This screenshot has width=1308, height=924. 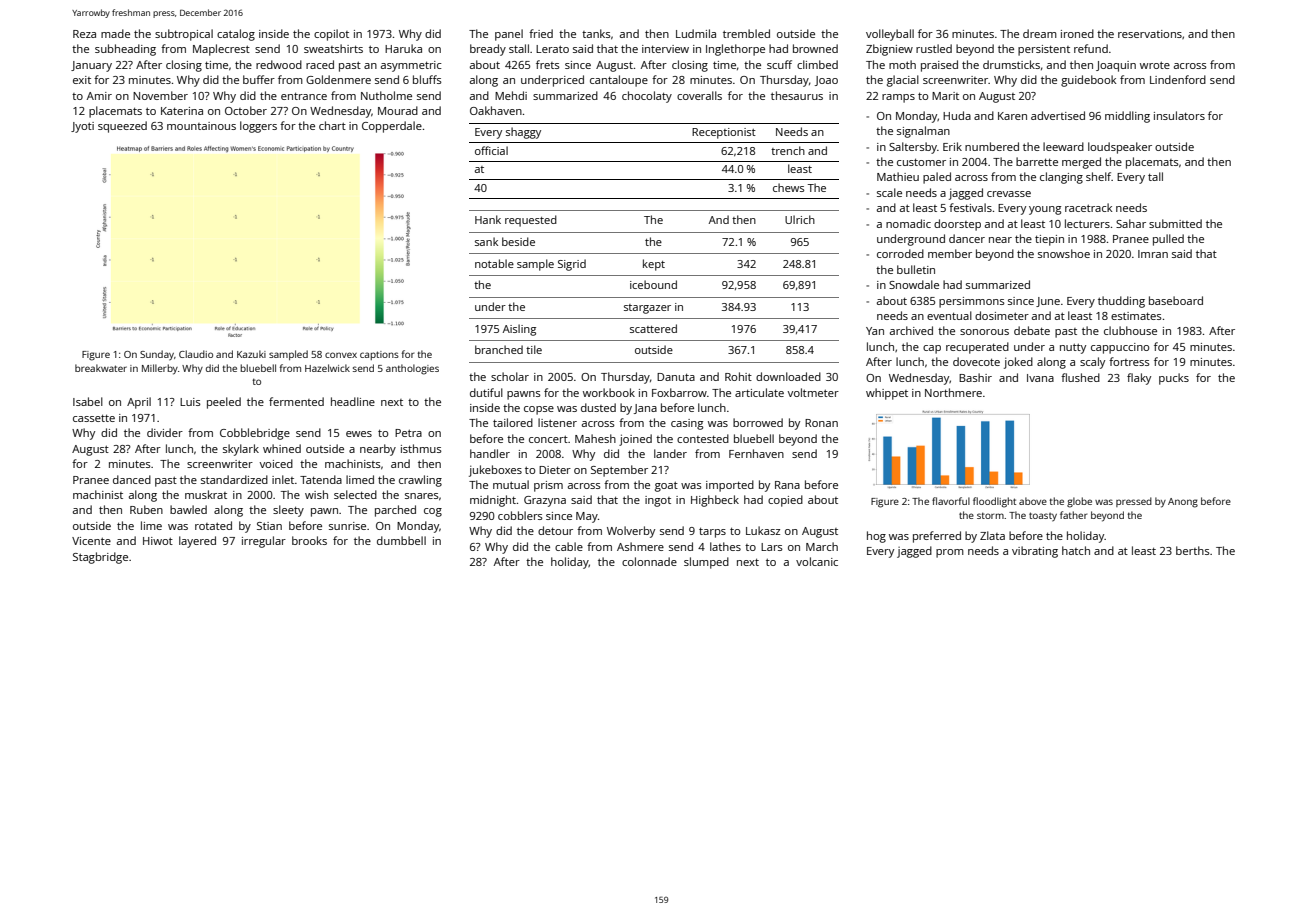 I want to click on corroded, so click(x=900, y=253).
